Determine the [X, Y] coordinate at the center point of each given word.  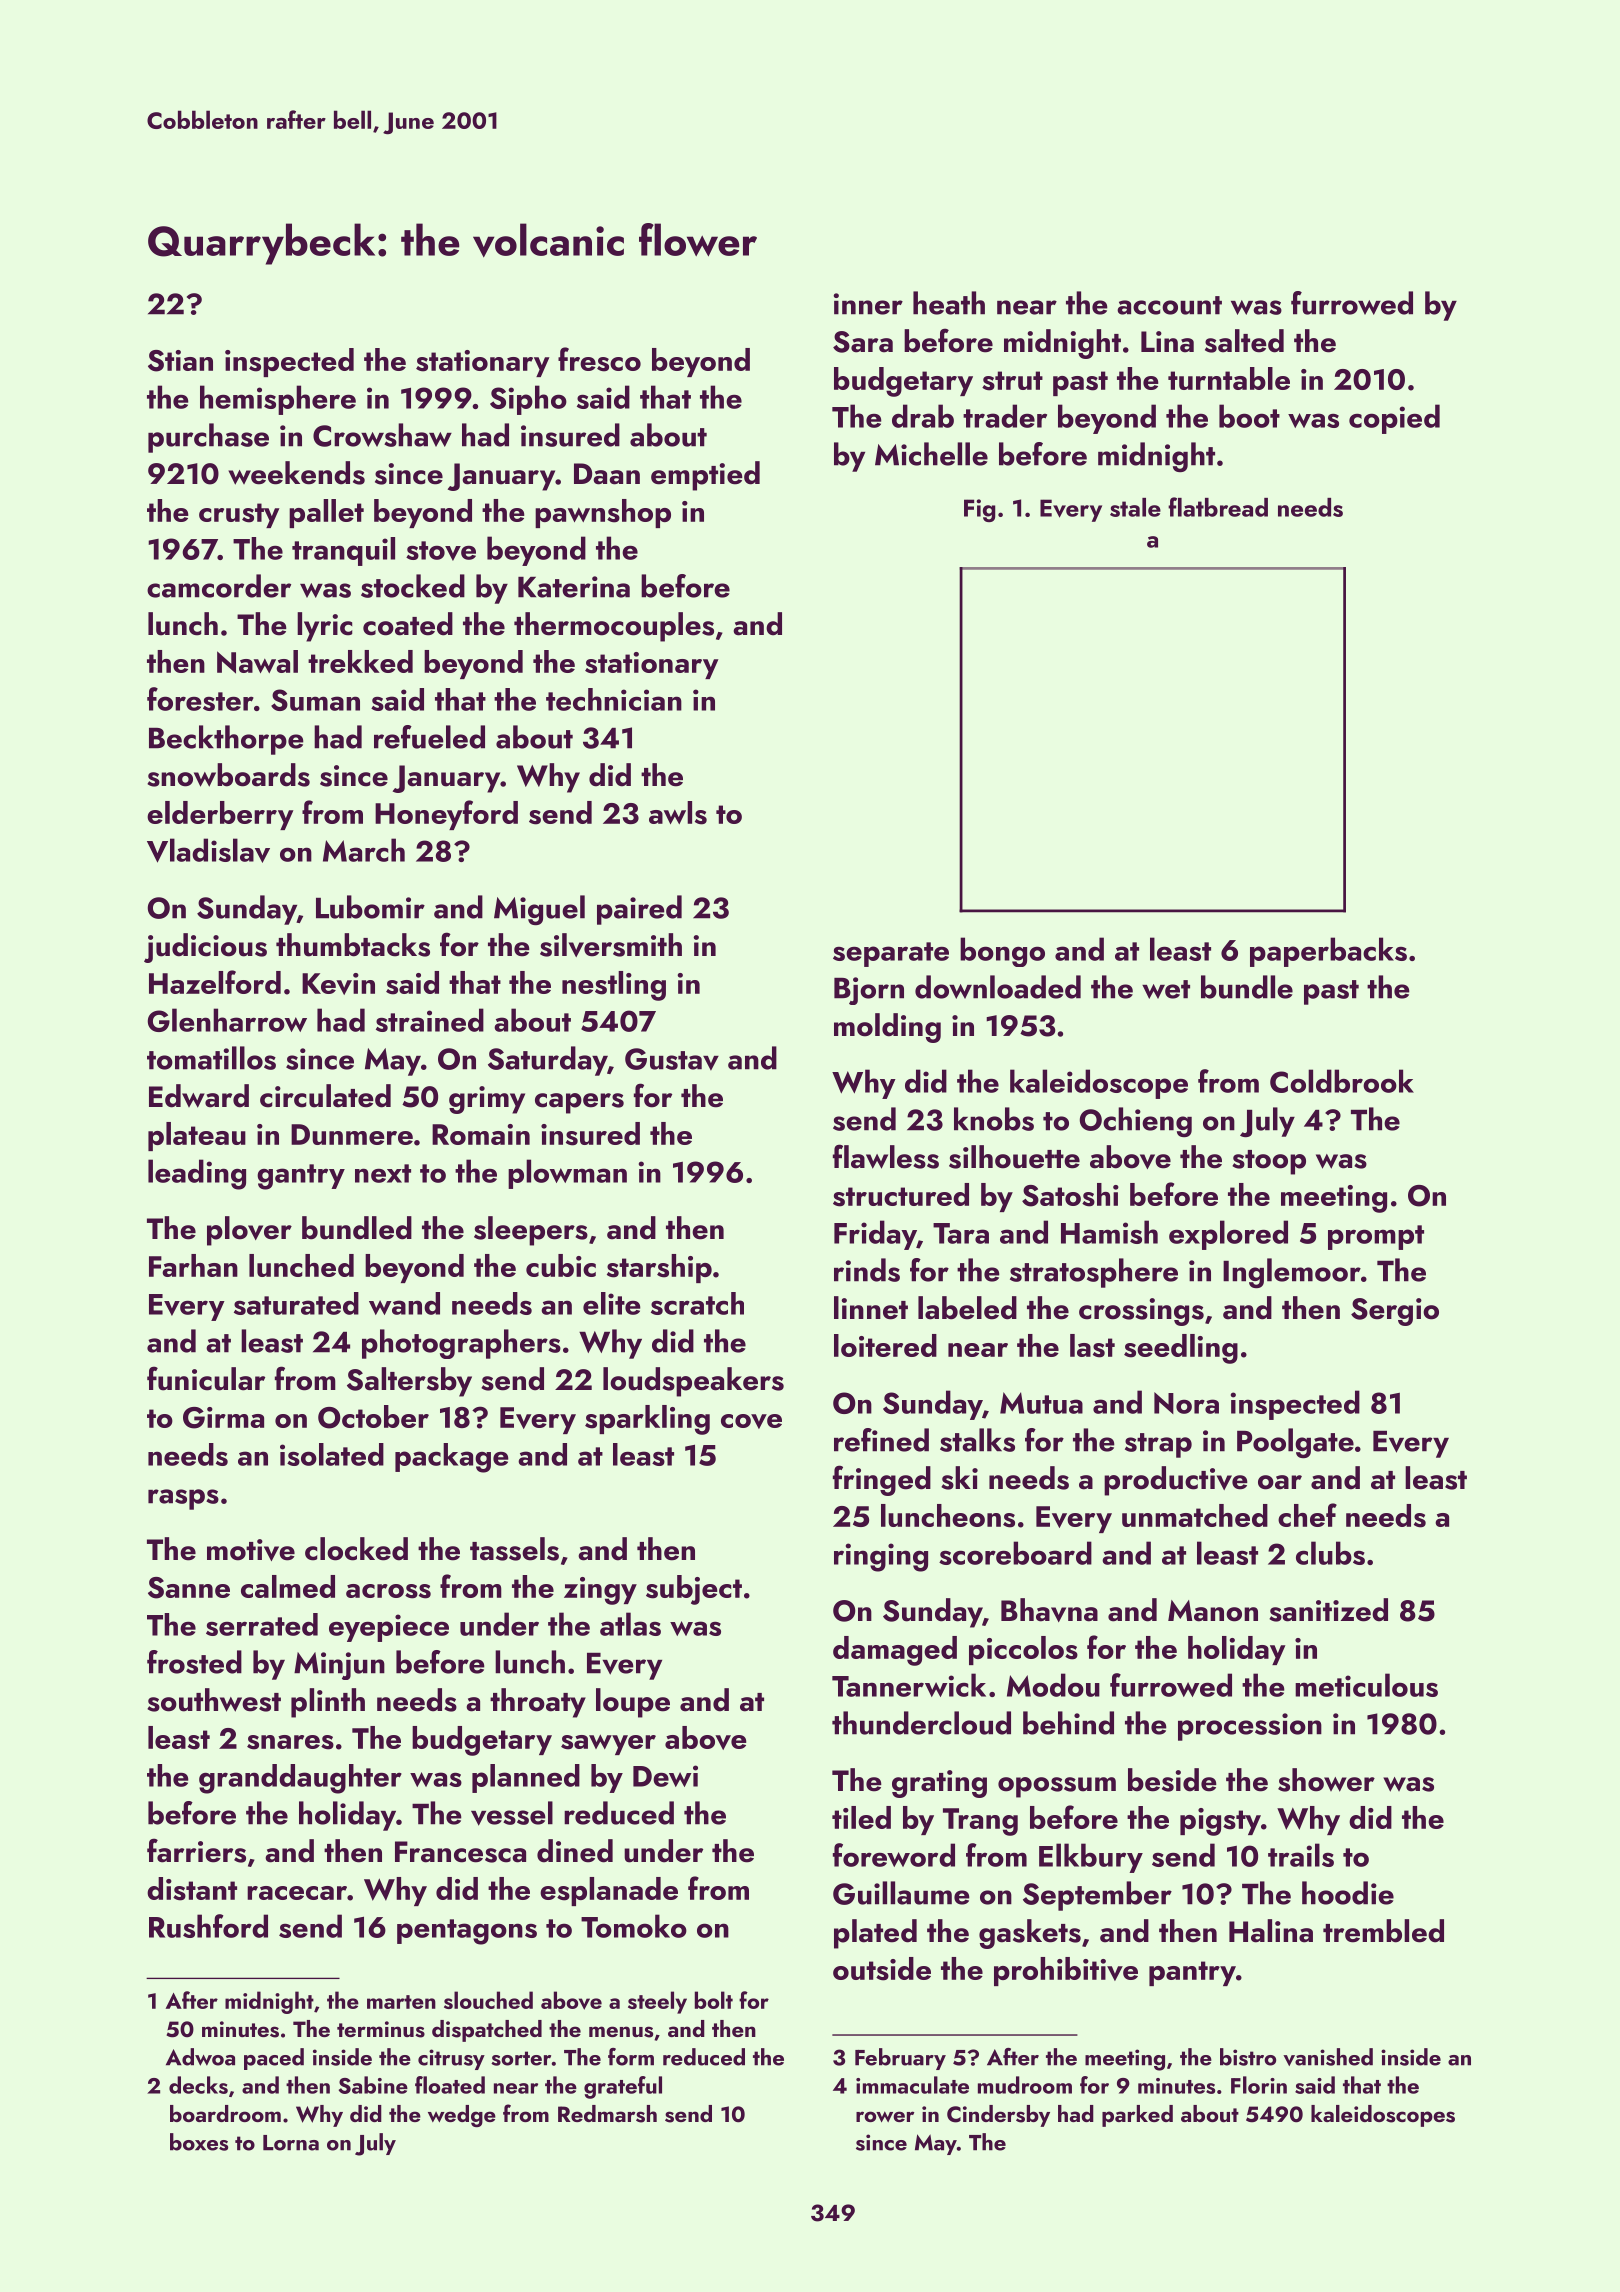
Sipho [528, 400]
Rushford [208, 1926]
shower [1326, 1780]
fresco [599, 359]
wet [1166, 989]
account [1169, 305]
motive [251, 1550]
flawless [886, 1156]
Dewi [665, 1776]
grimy [487, 1100]
